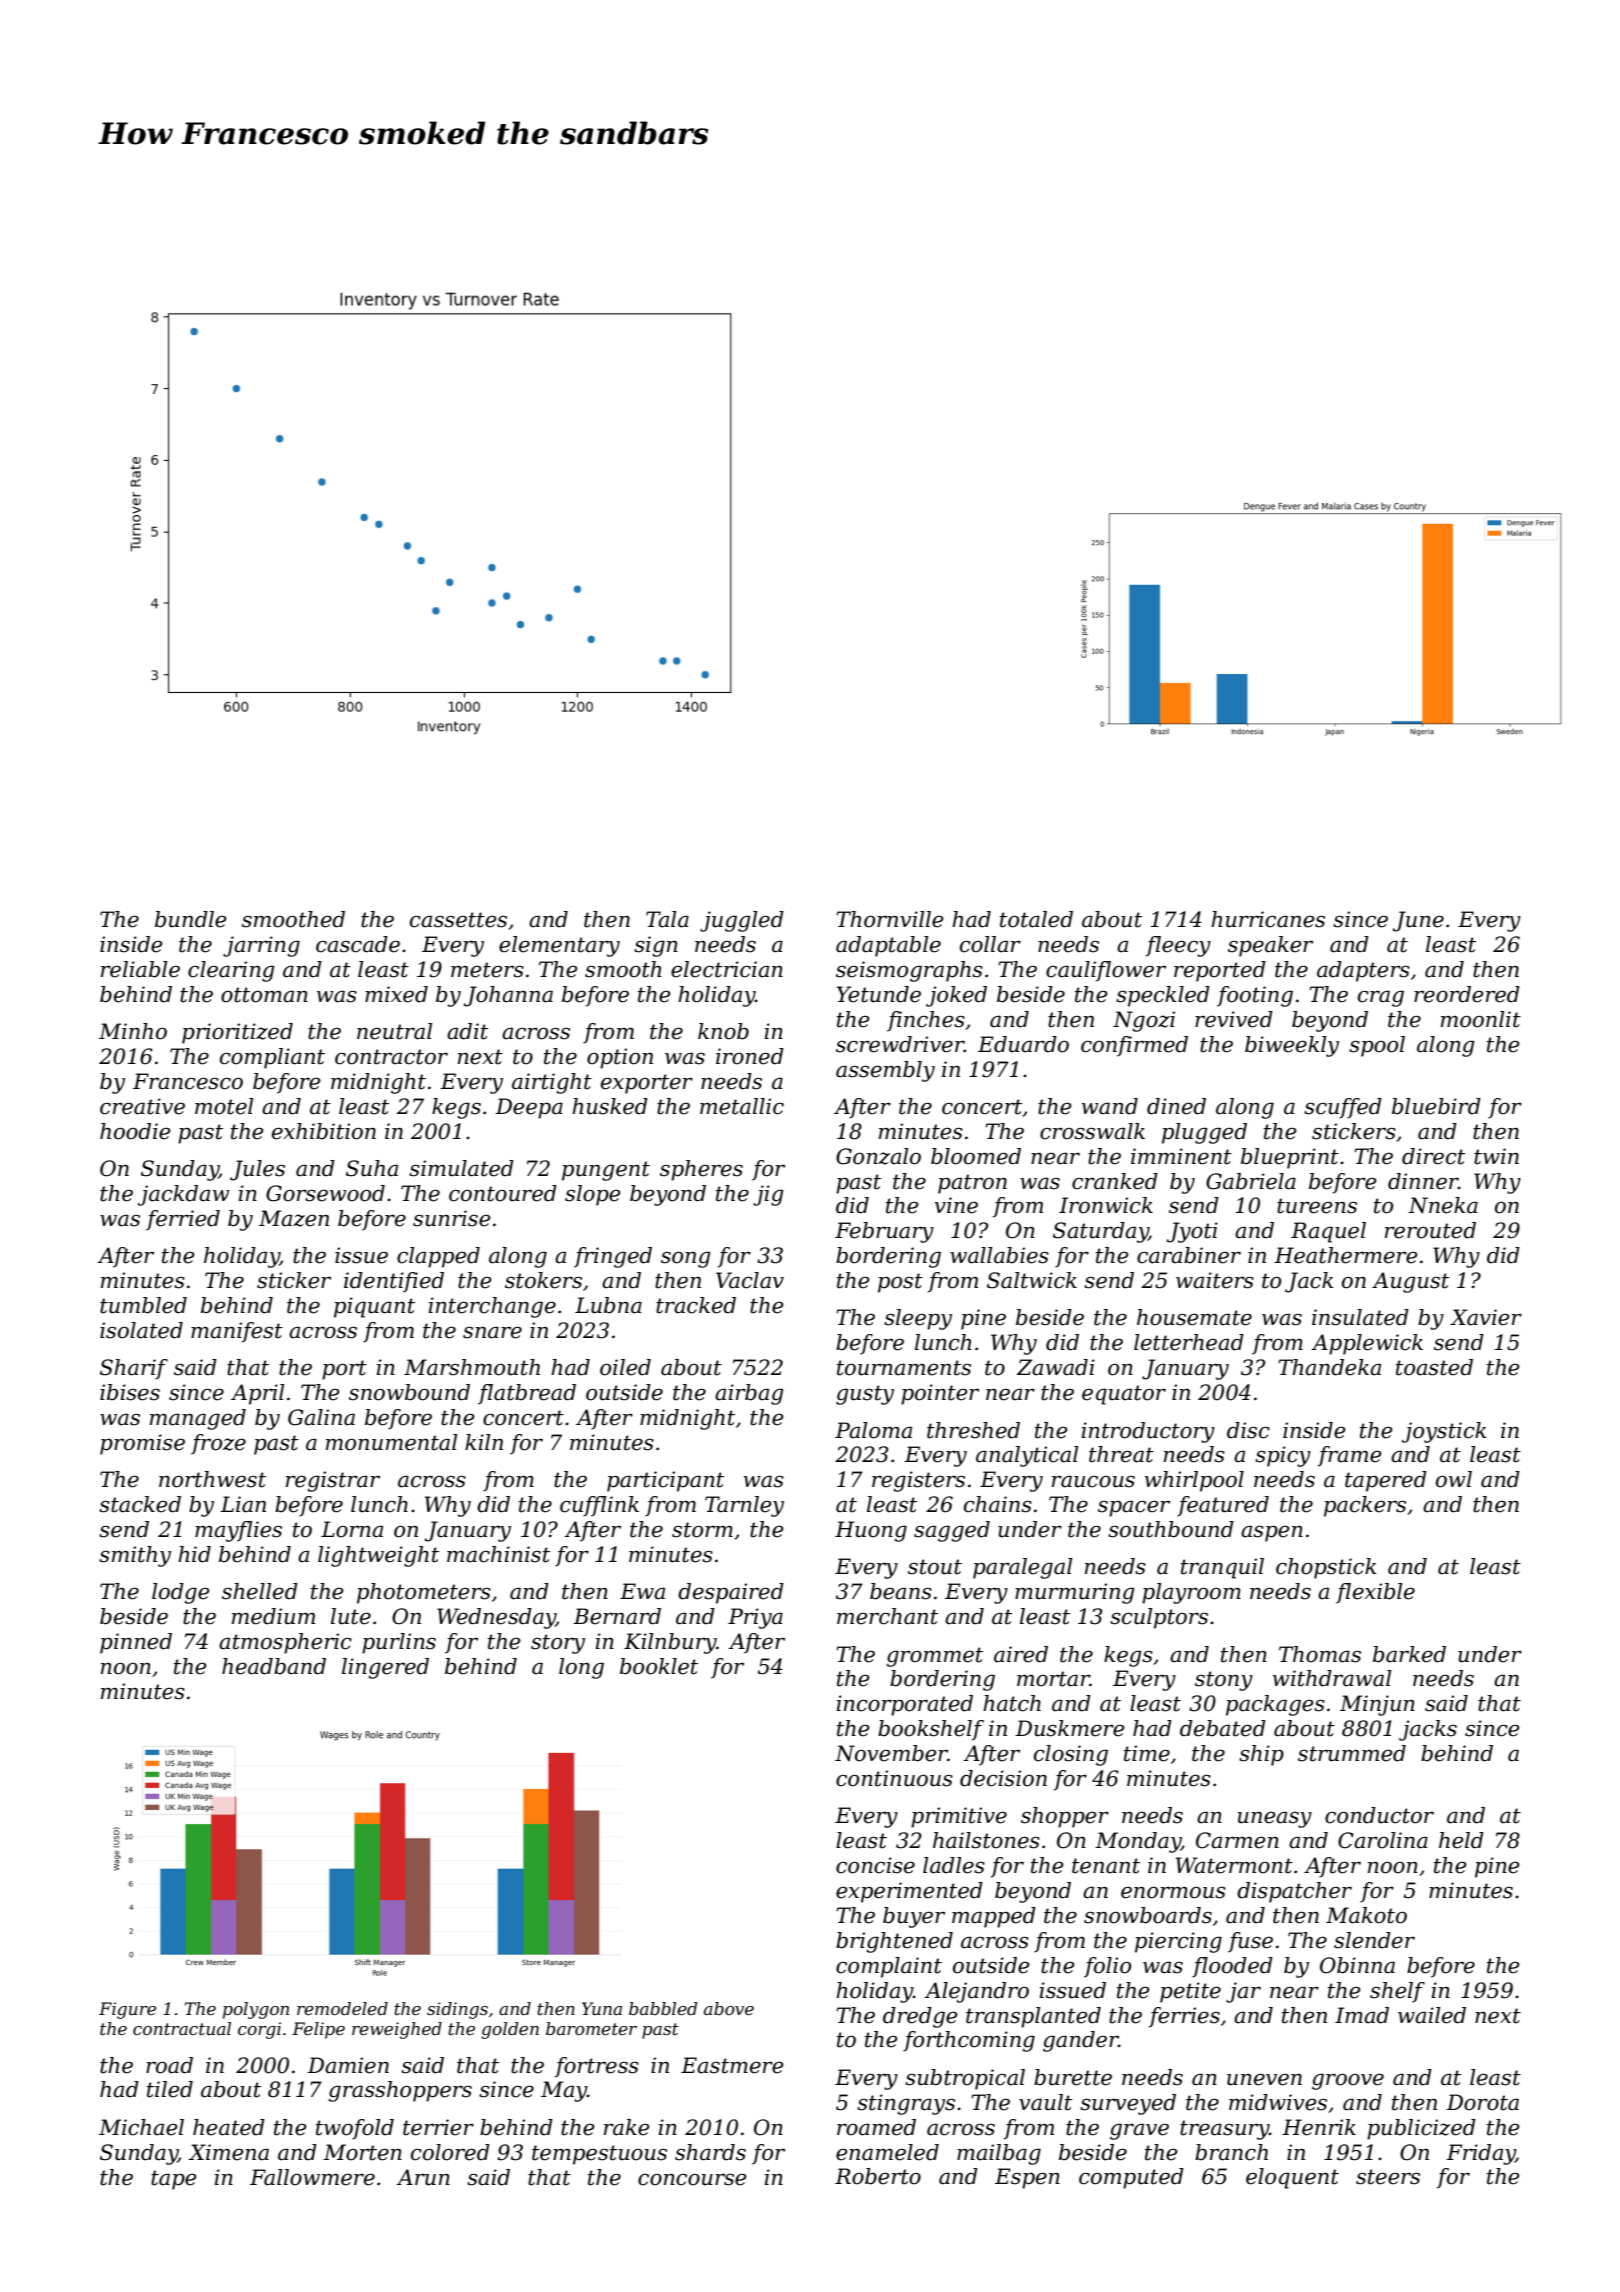  Describe the element at coordinates (191, 919) in the page. I see `bundle` at that location.
